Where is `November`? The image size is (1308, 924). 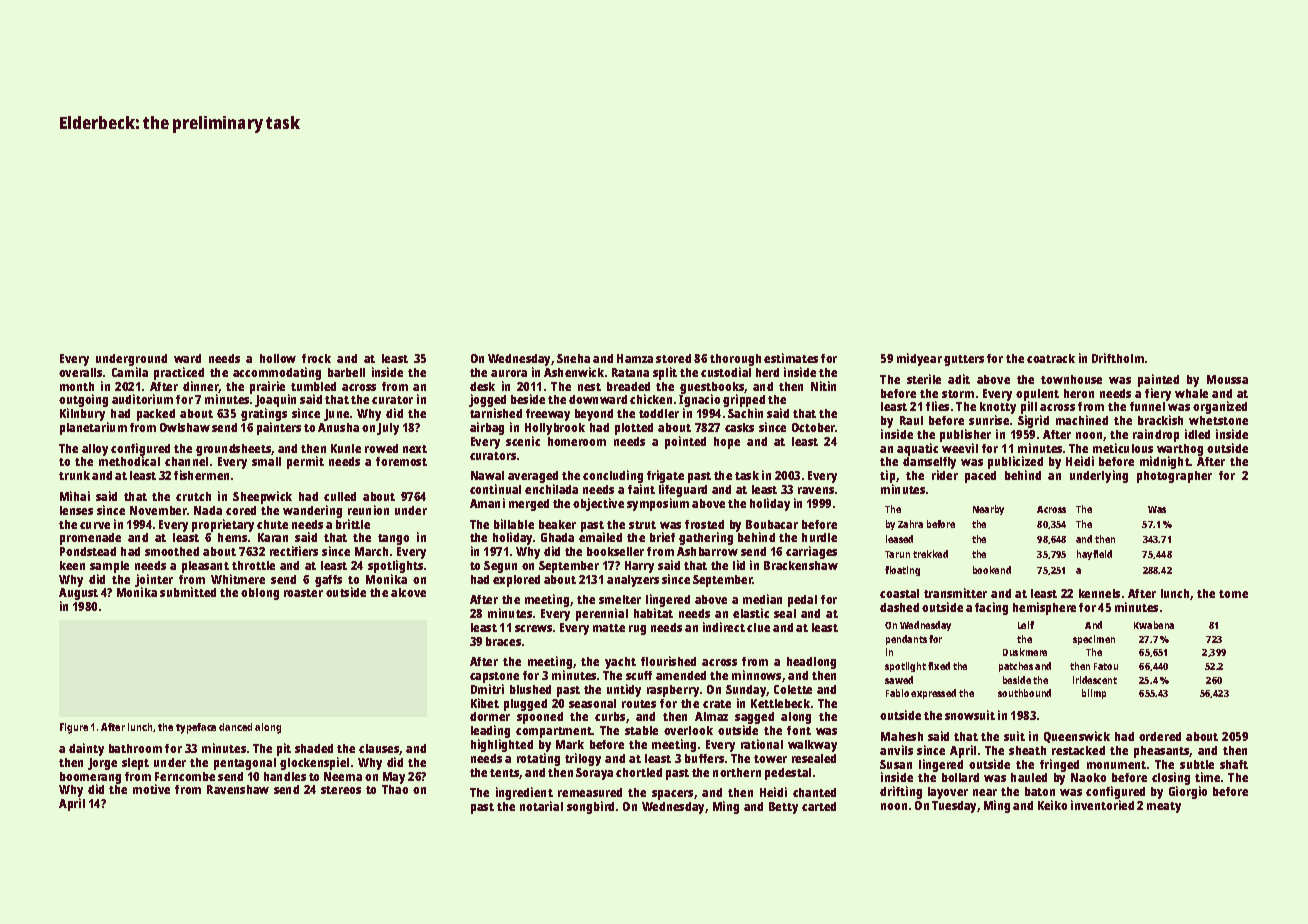 November is located at coordinates (158, 510).
